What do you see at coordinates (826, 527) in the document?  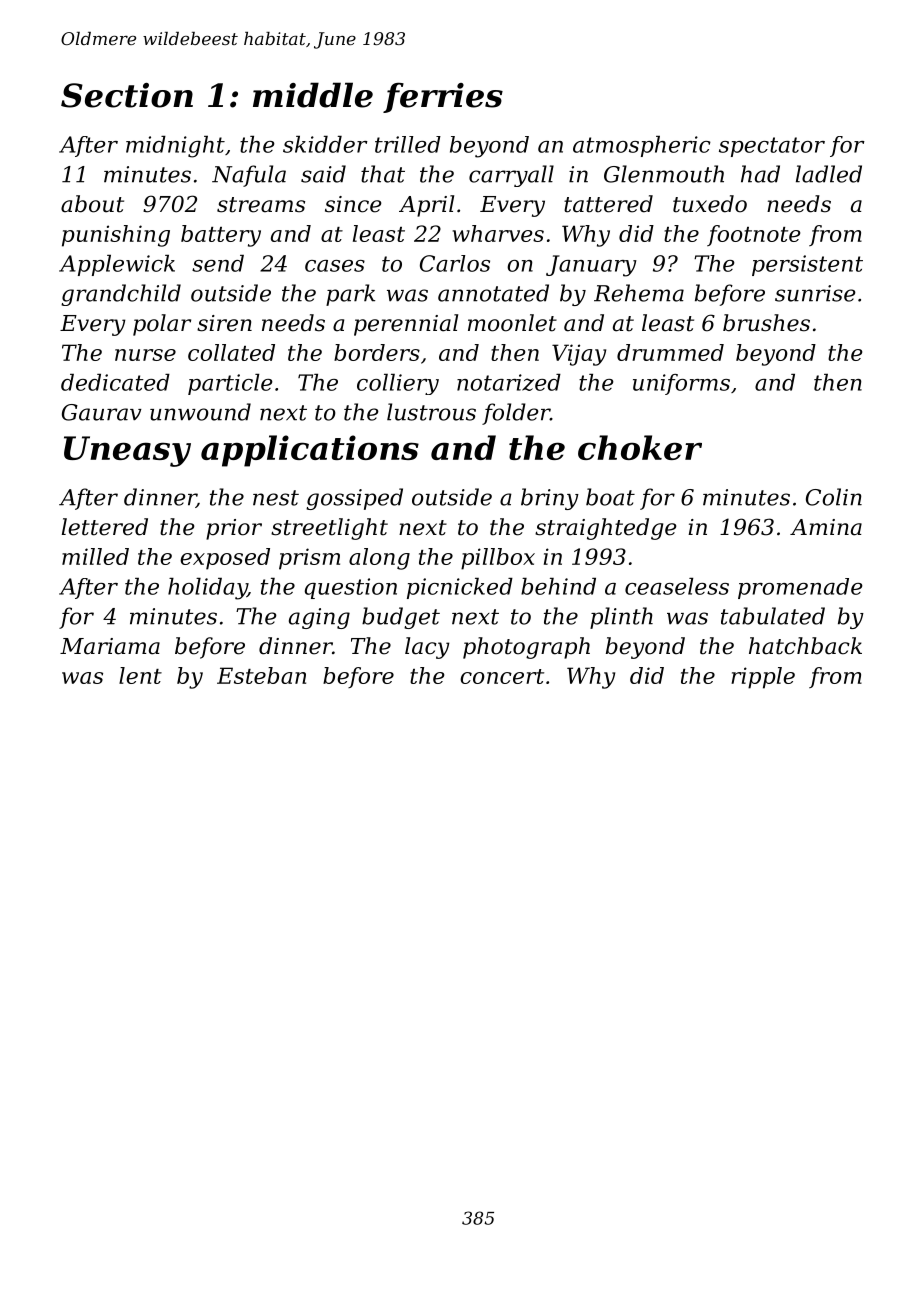 I see `Amina` at bounding box center [826, 527].
